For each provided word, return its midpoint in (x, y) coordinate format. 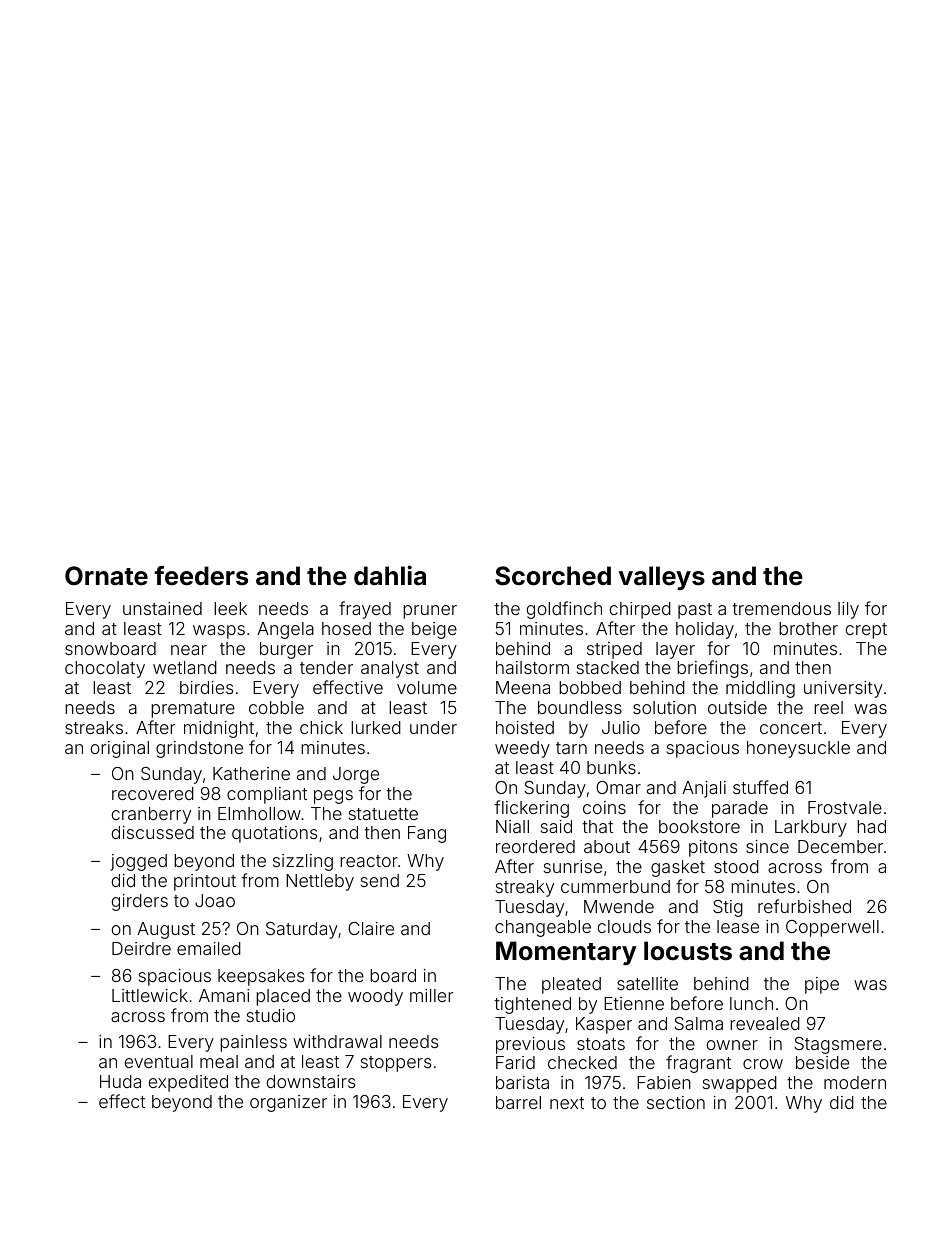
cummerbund (615, 886)
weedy (522, 749)
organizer (288, 1103)
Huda (120, 1081)
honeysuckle (798, 749)
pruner (430, 612)
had (871, 826)
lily (848, 610)
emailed (209, 948)
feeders (201, 576)
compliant (267, 795)
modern (855, 1082)
